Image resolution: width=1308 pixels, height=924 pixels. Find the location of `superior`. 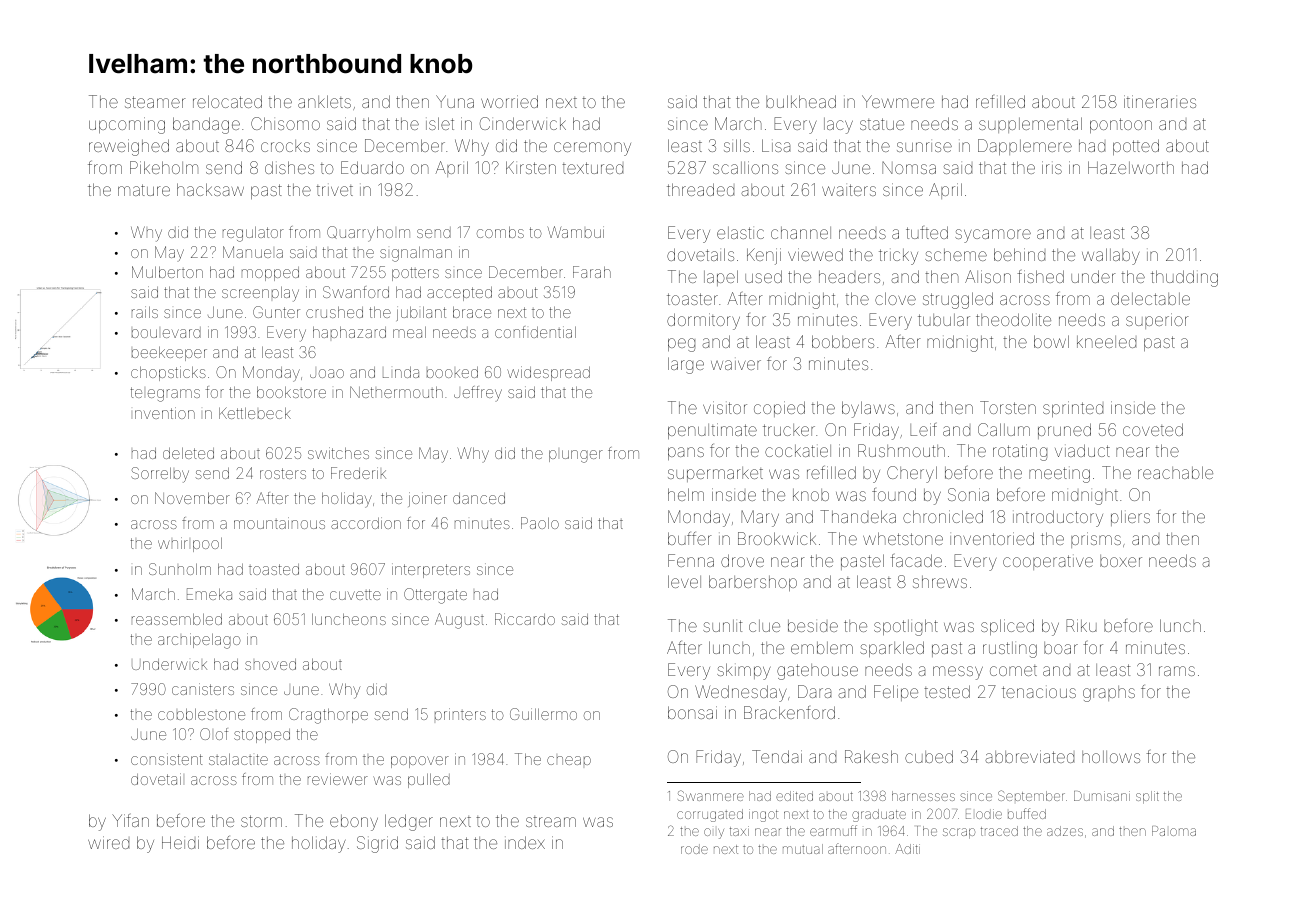

superior is located at coordinates (1157, 321).
